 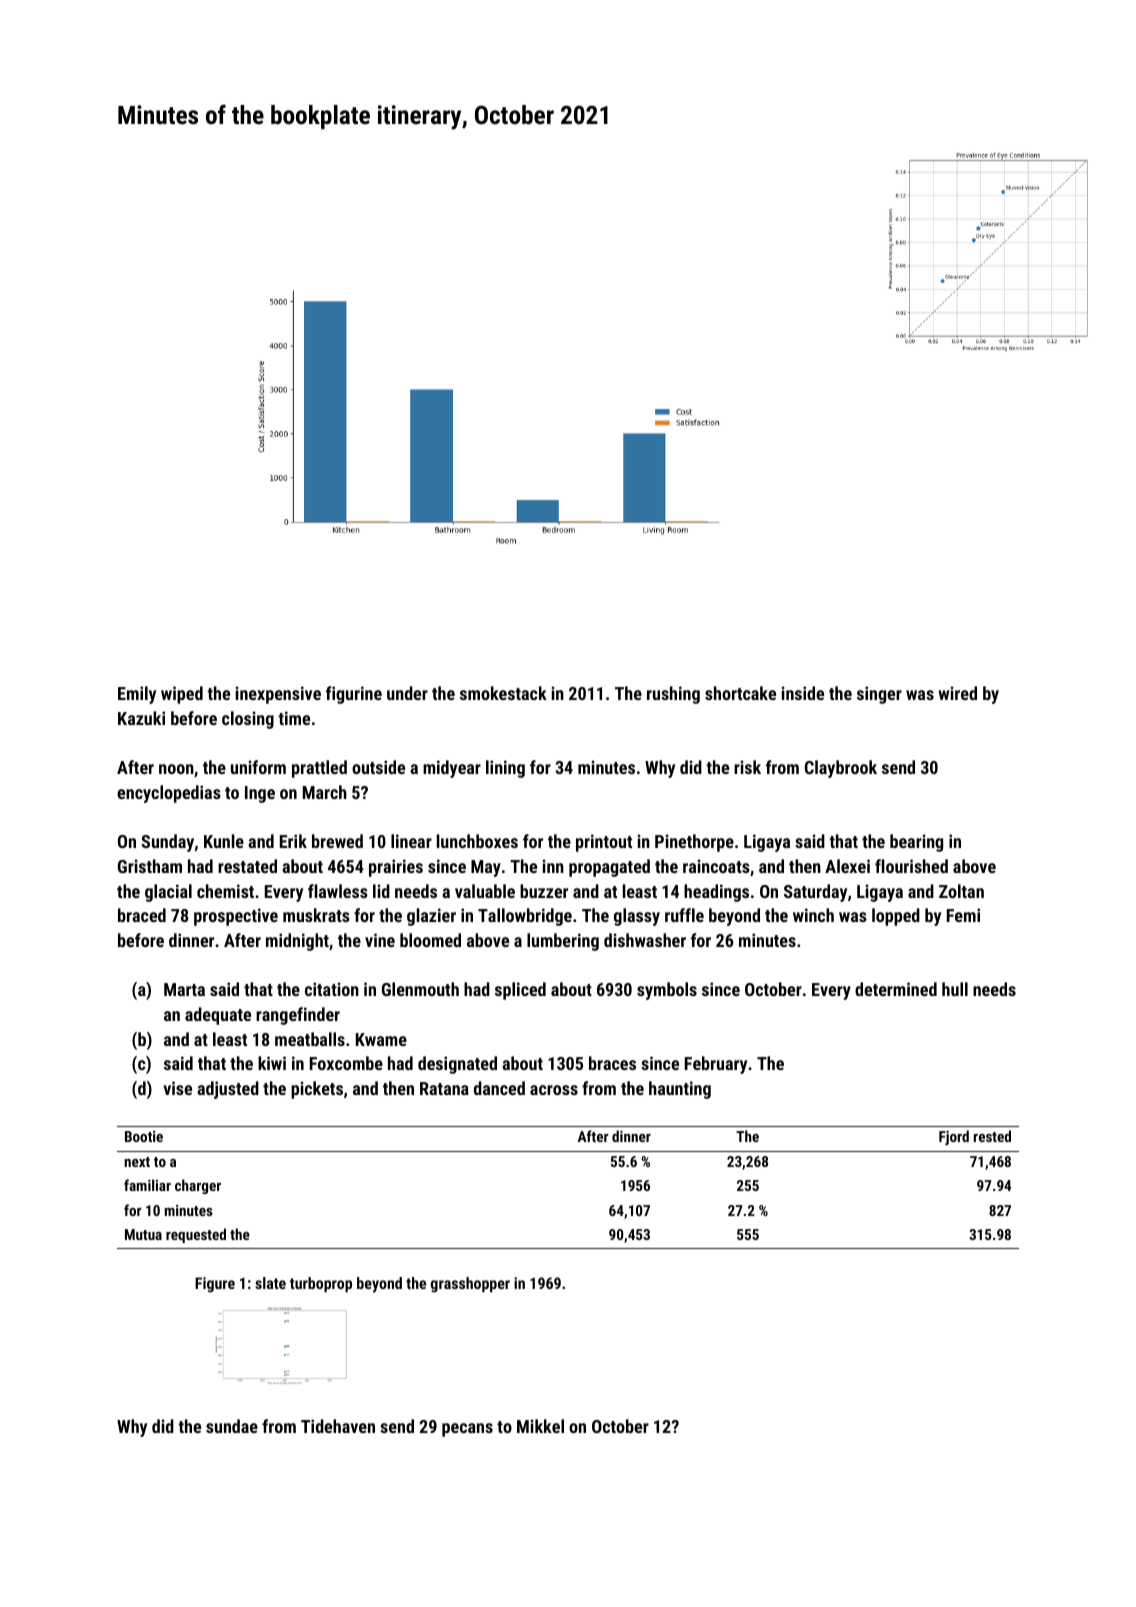 I want to click on Mikkel, so click(x=540, y=1426).
